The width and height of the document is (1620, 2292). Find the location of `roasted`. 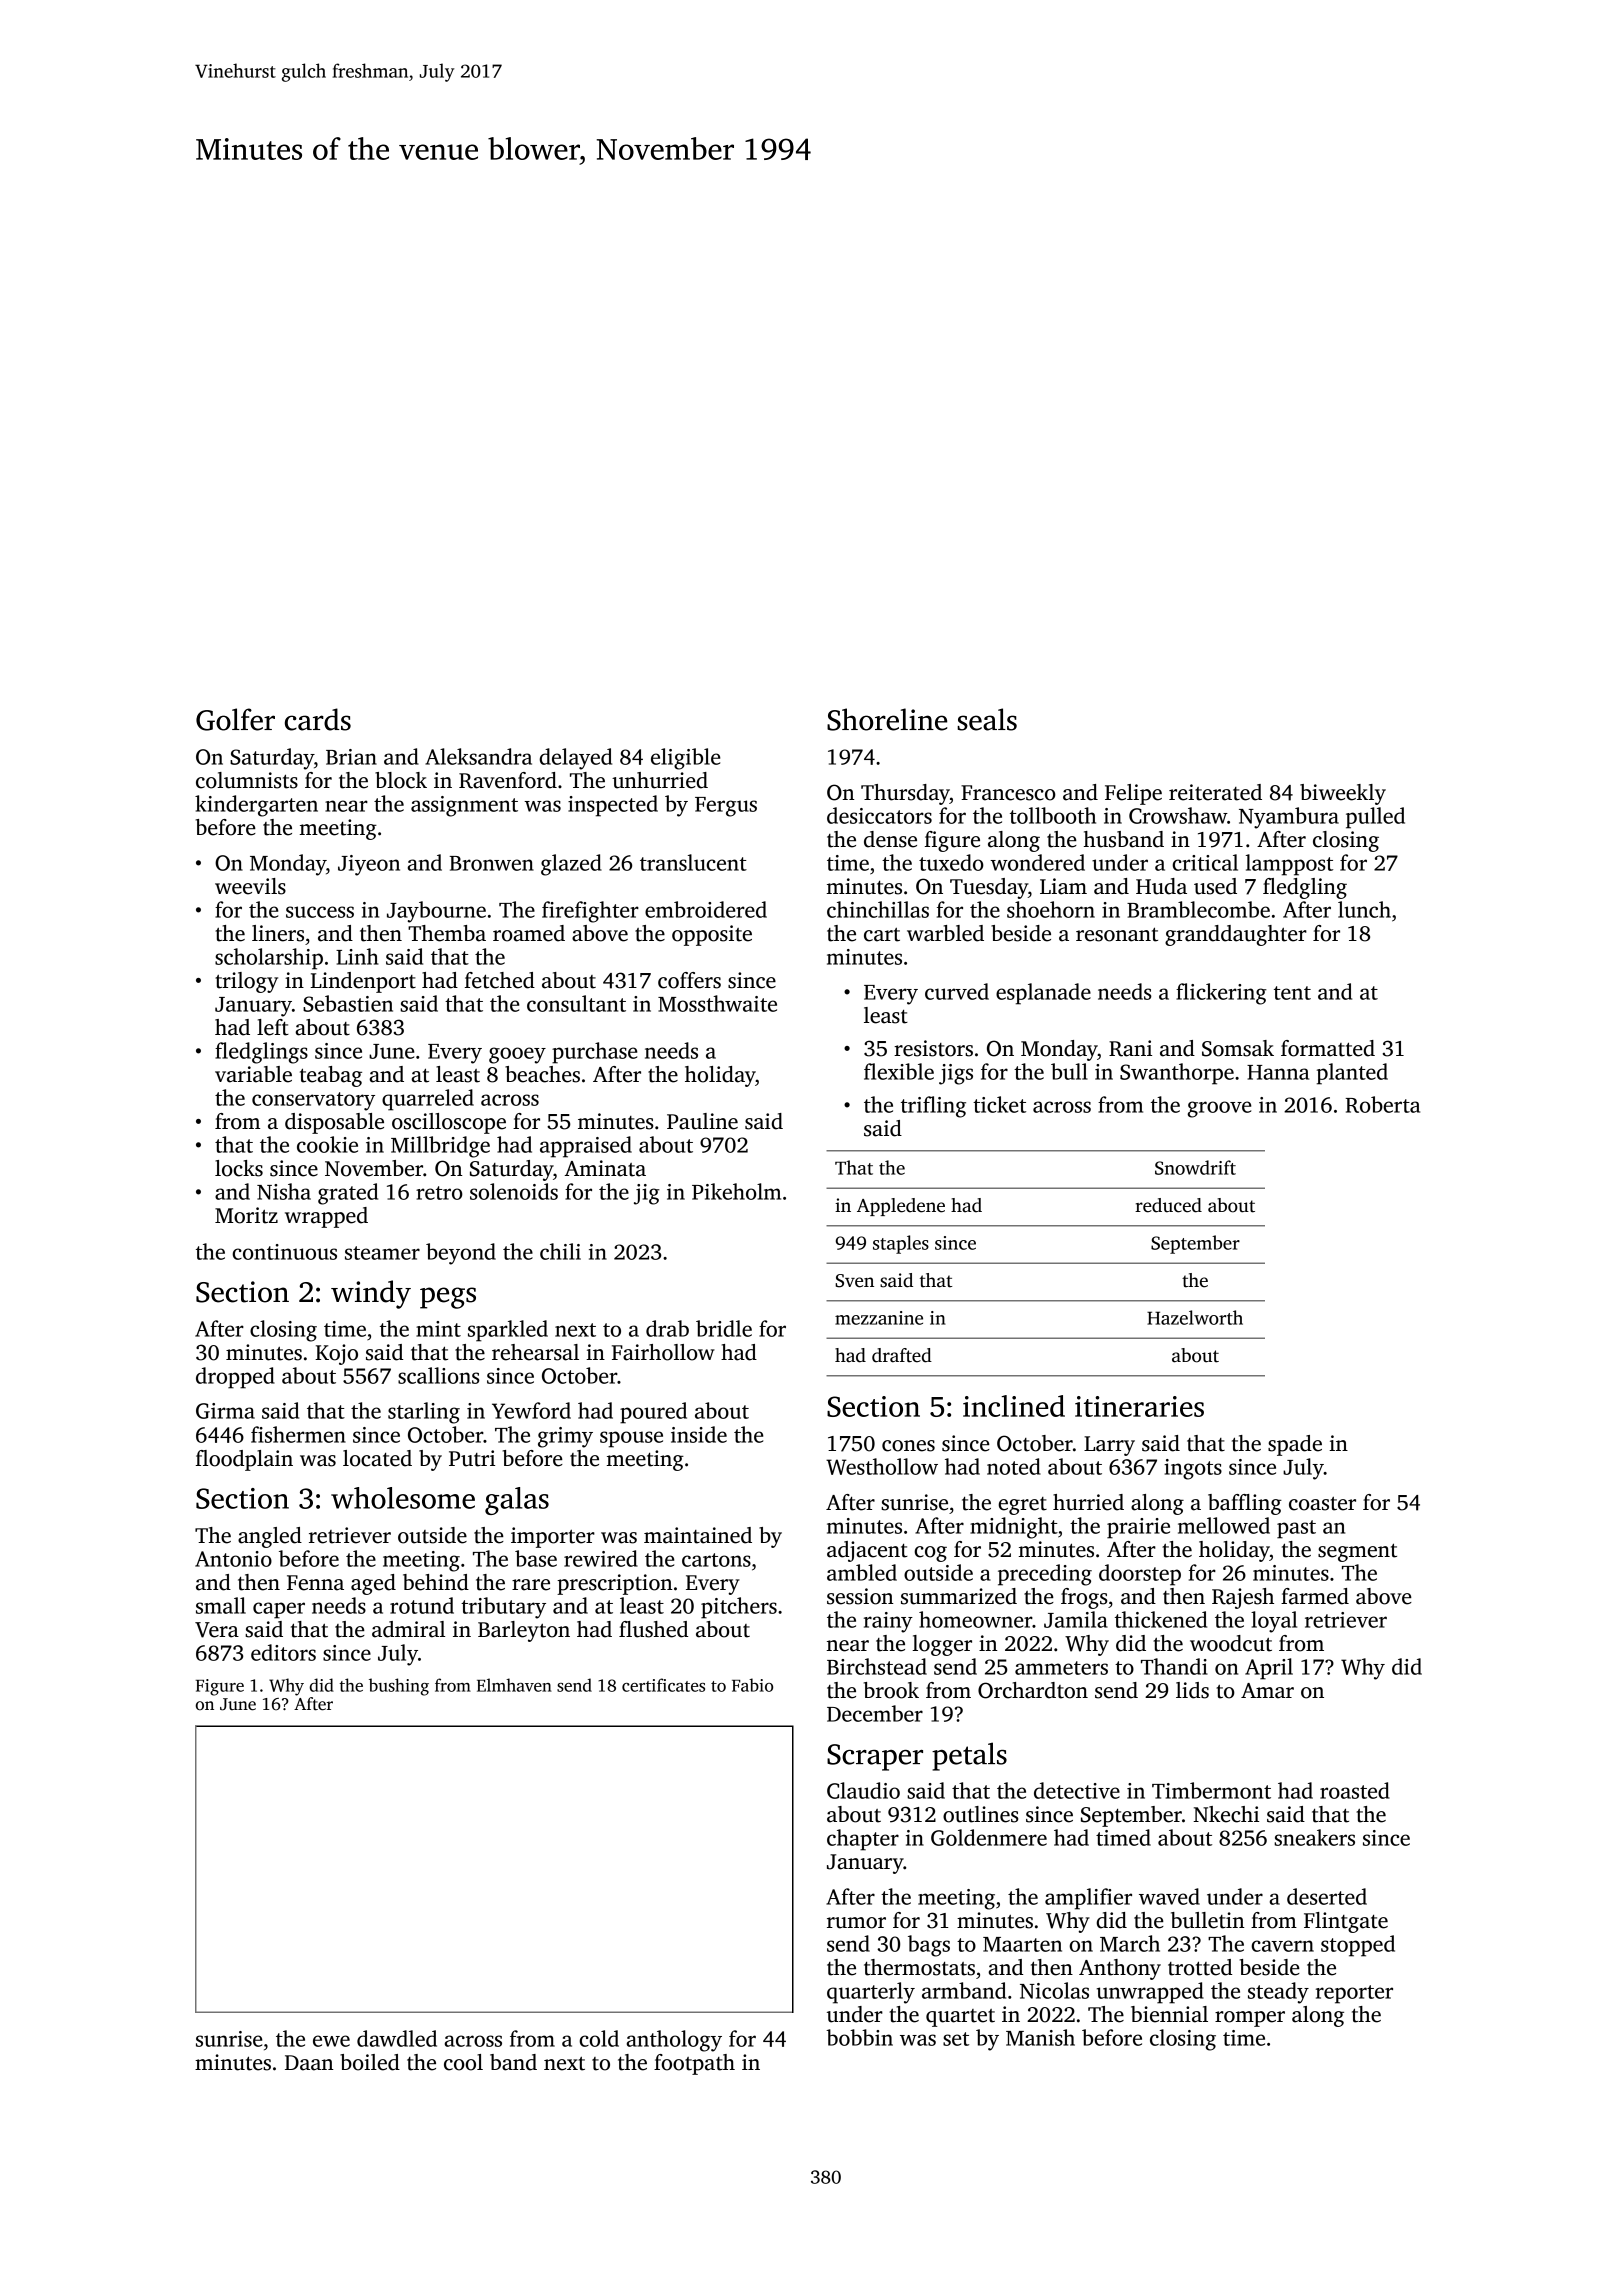

roasted is located at coordinates (1355, 1790).
